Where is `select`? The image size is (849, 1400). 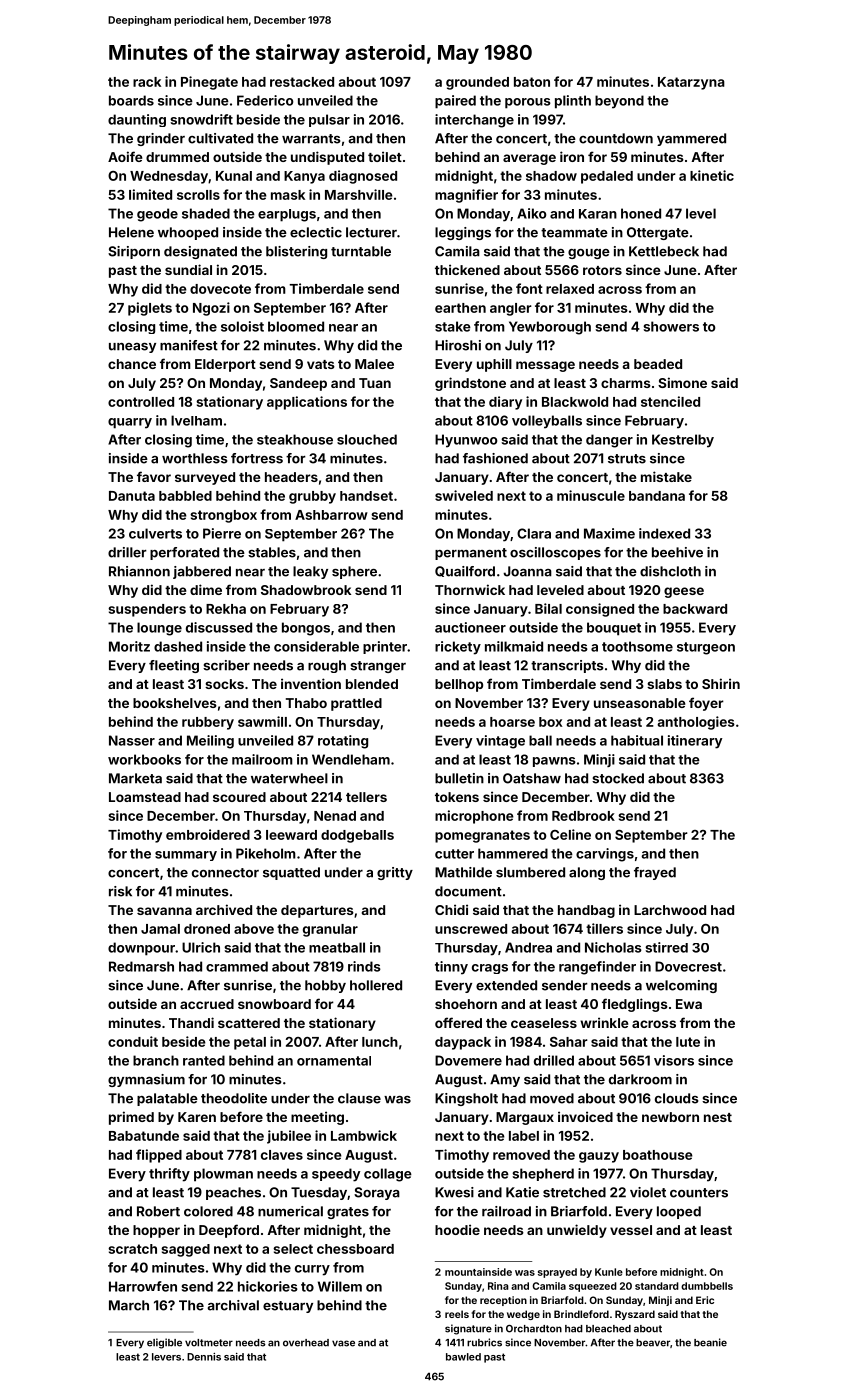 select is located at coordinates (293, 1249).
